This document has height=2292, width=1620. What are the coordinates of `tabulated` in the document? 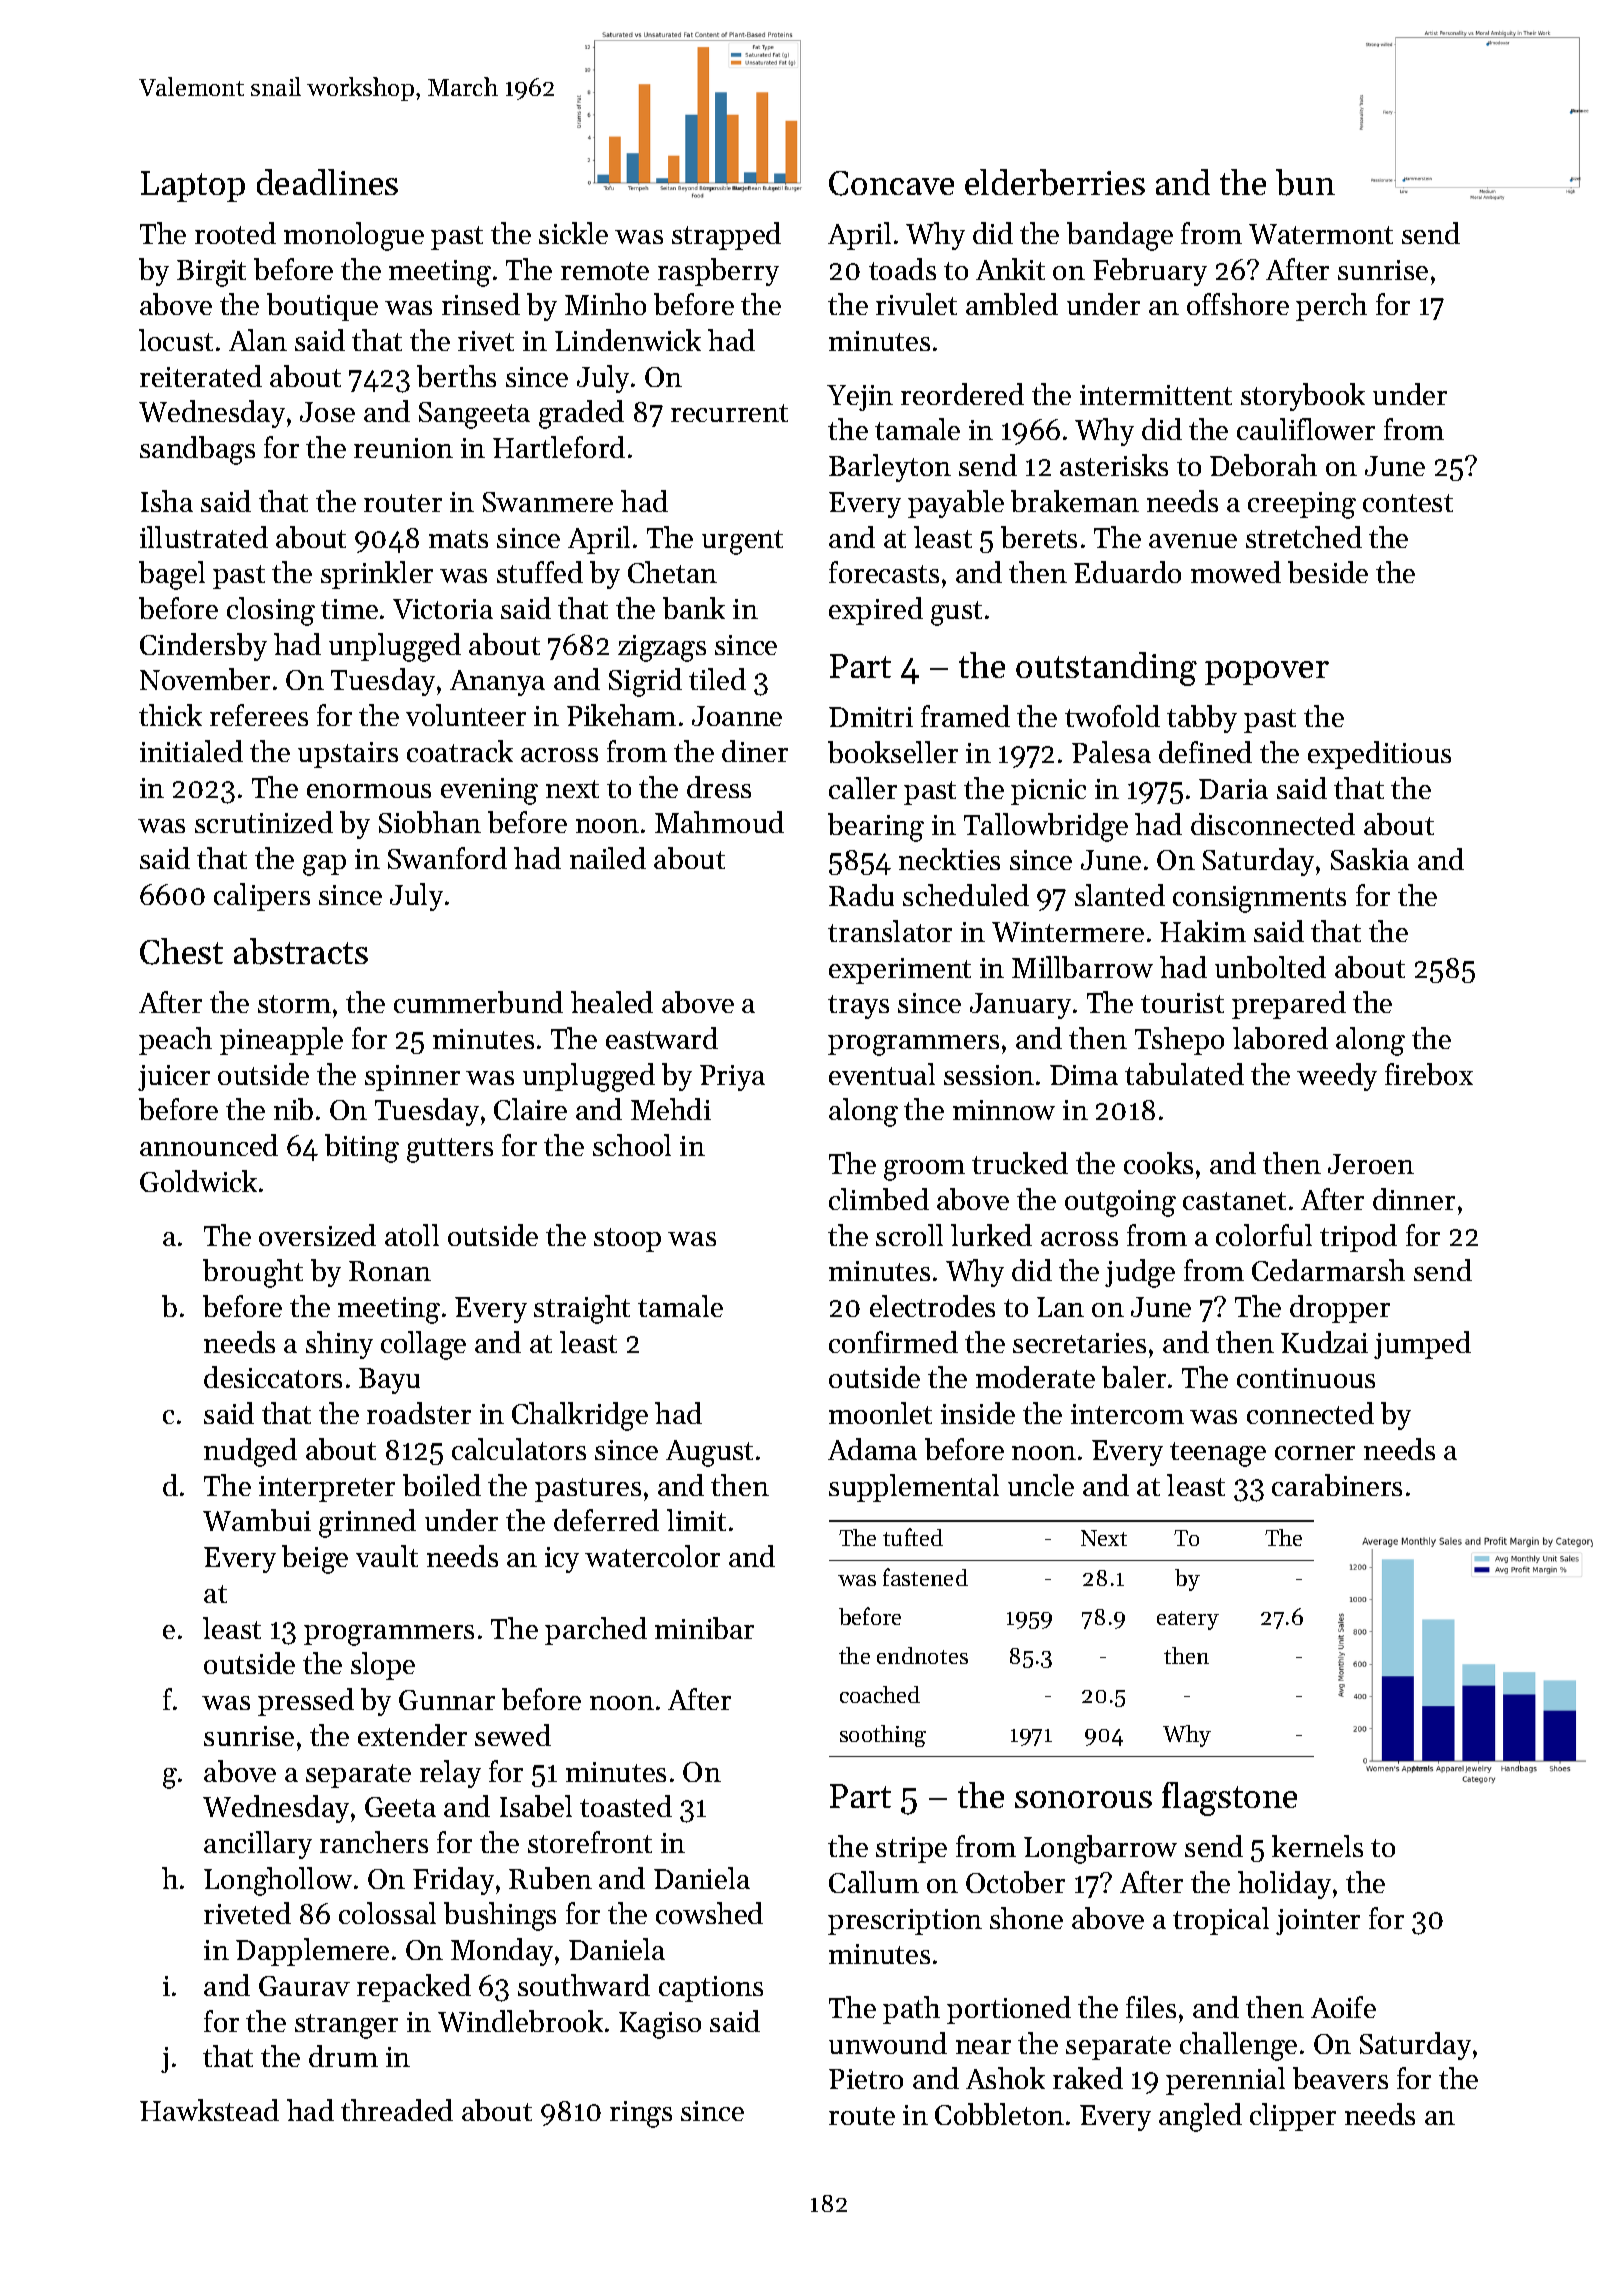 It's located at (1184, 1074).
